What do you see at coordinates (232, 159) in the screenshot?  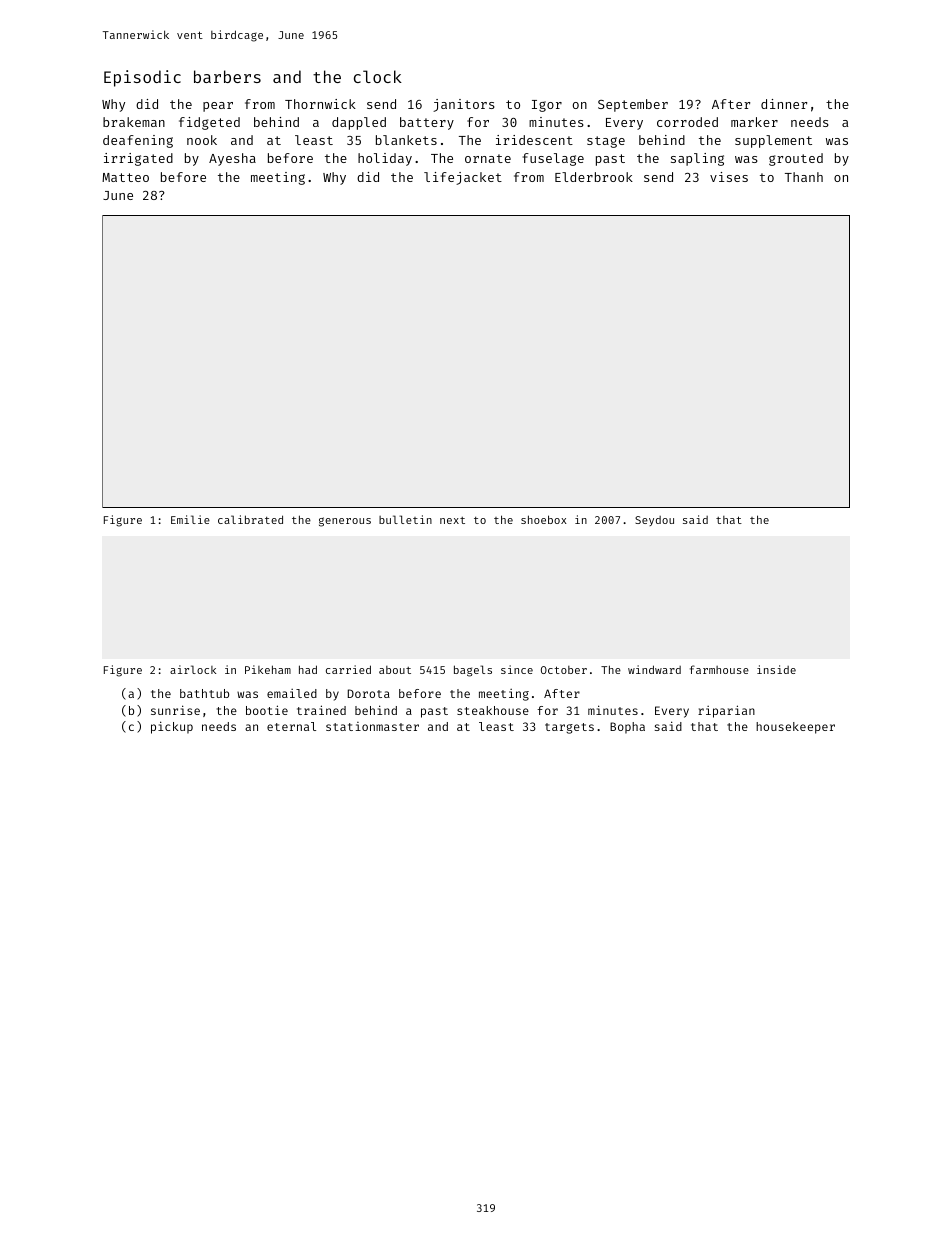 I see `Ayesha` at bounding box center [232, 159].
